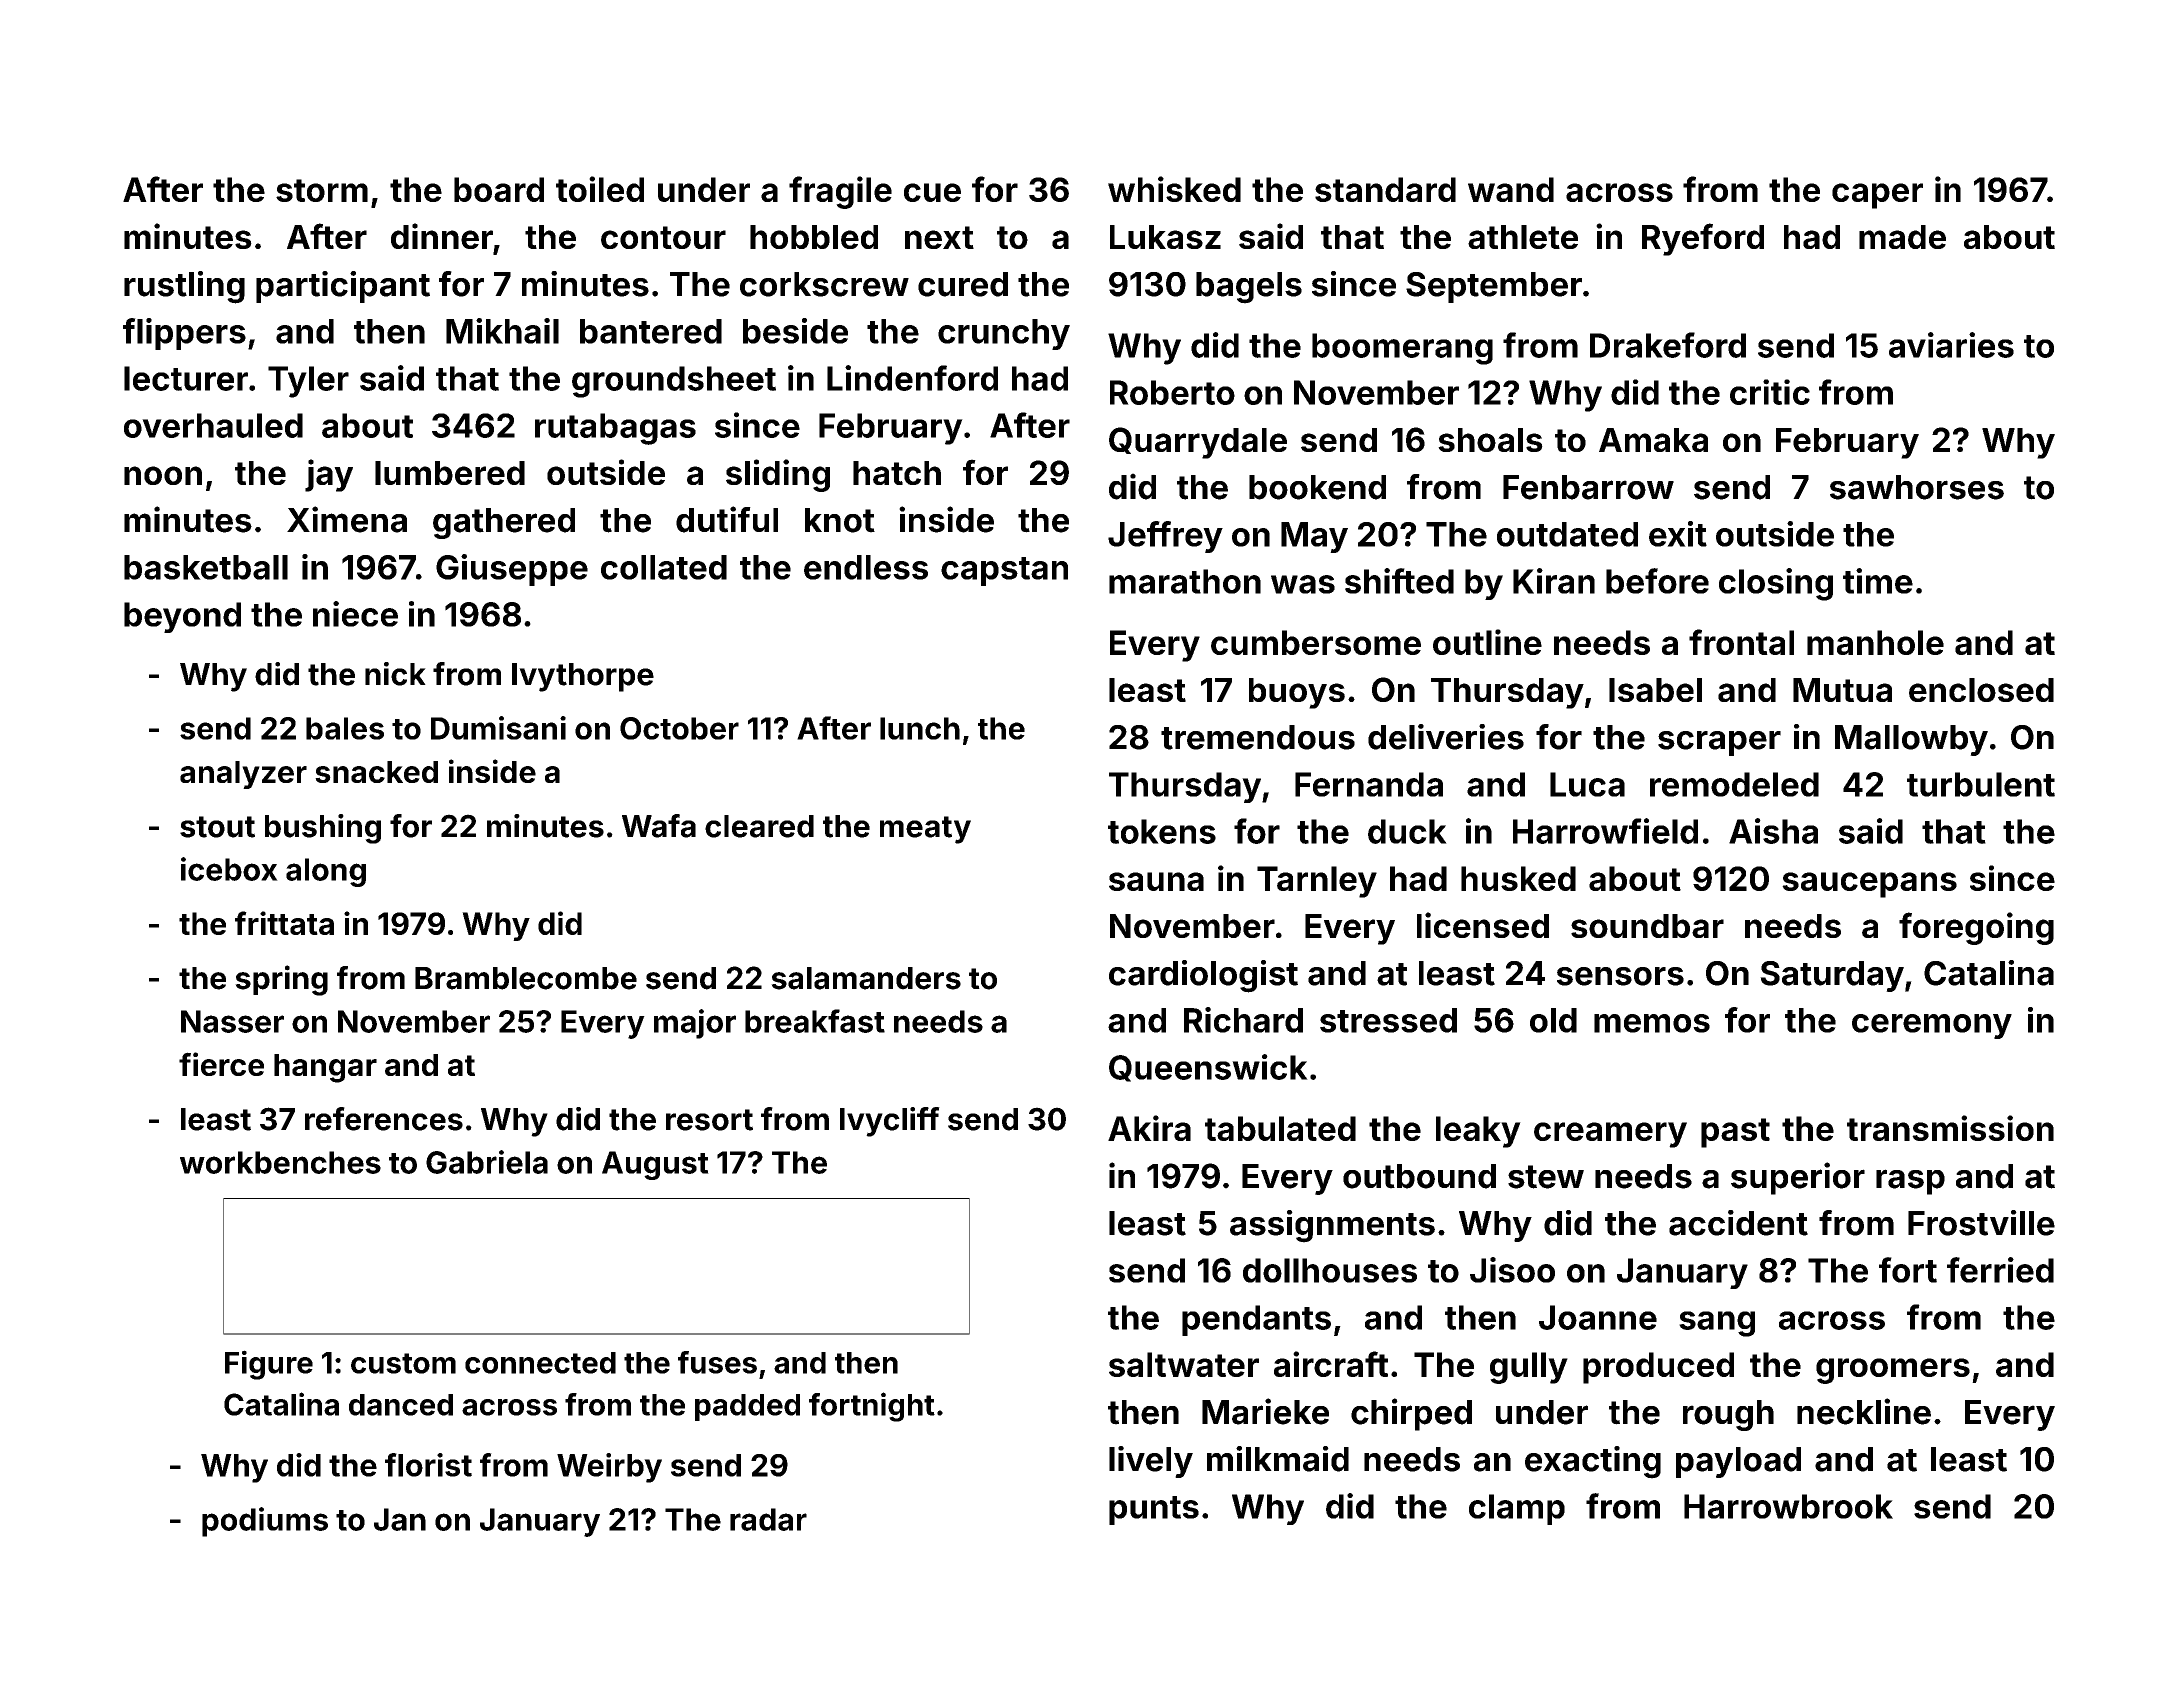 The image size is (2178, 1683). Describe the element at coordinates (866, 978) in the image. I see `salamanders` at that location.
